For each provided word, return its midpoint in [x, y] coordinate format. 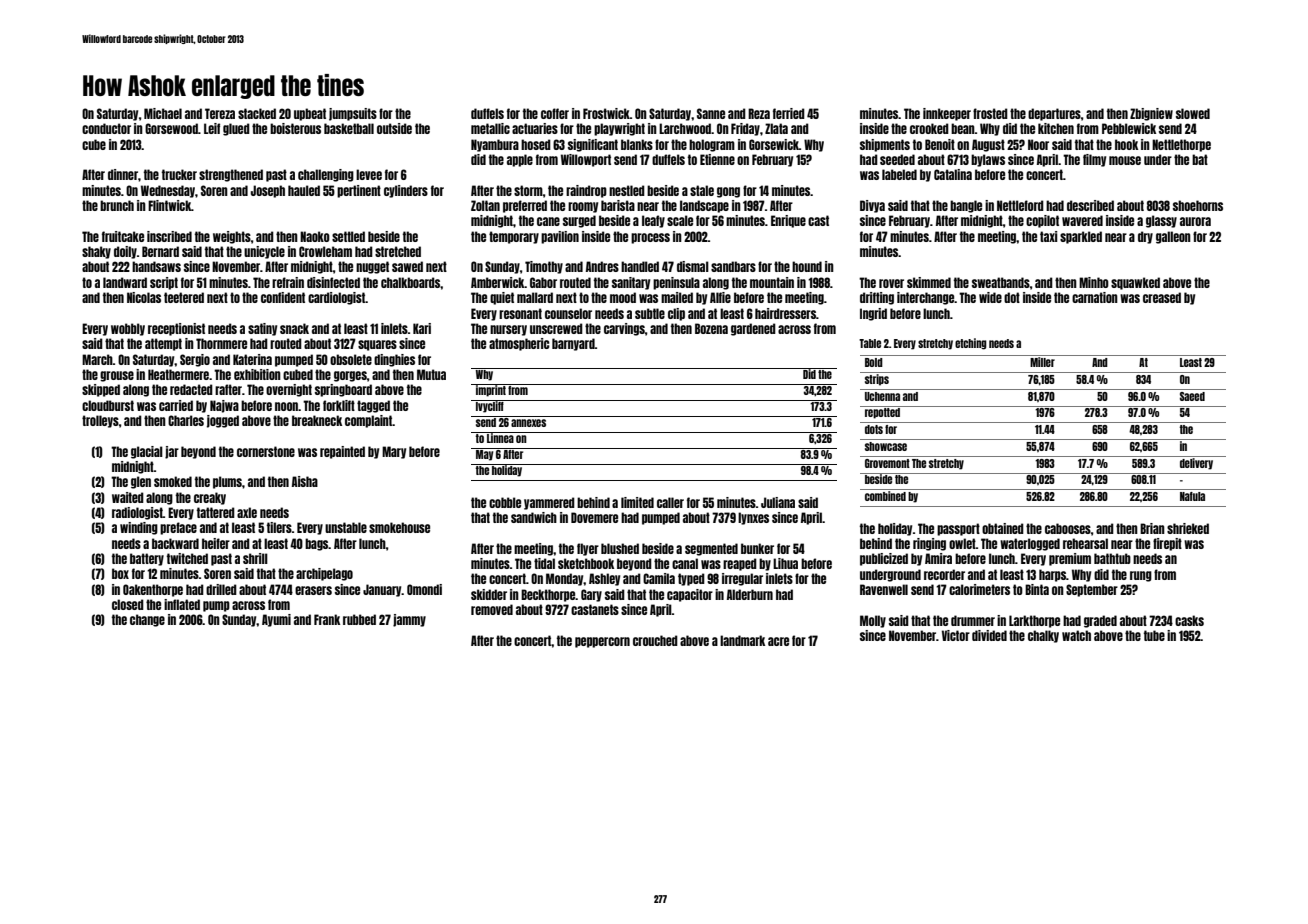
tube [1154, 635]
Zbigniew [1151, 114]
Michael [163, 113]
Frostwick [606, 113]
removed [492, 609]
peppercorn [602, 642]
